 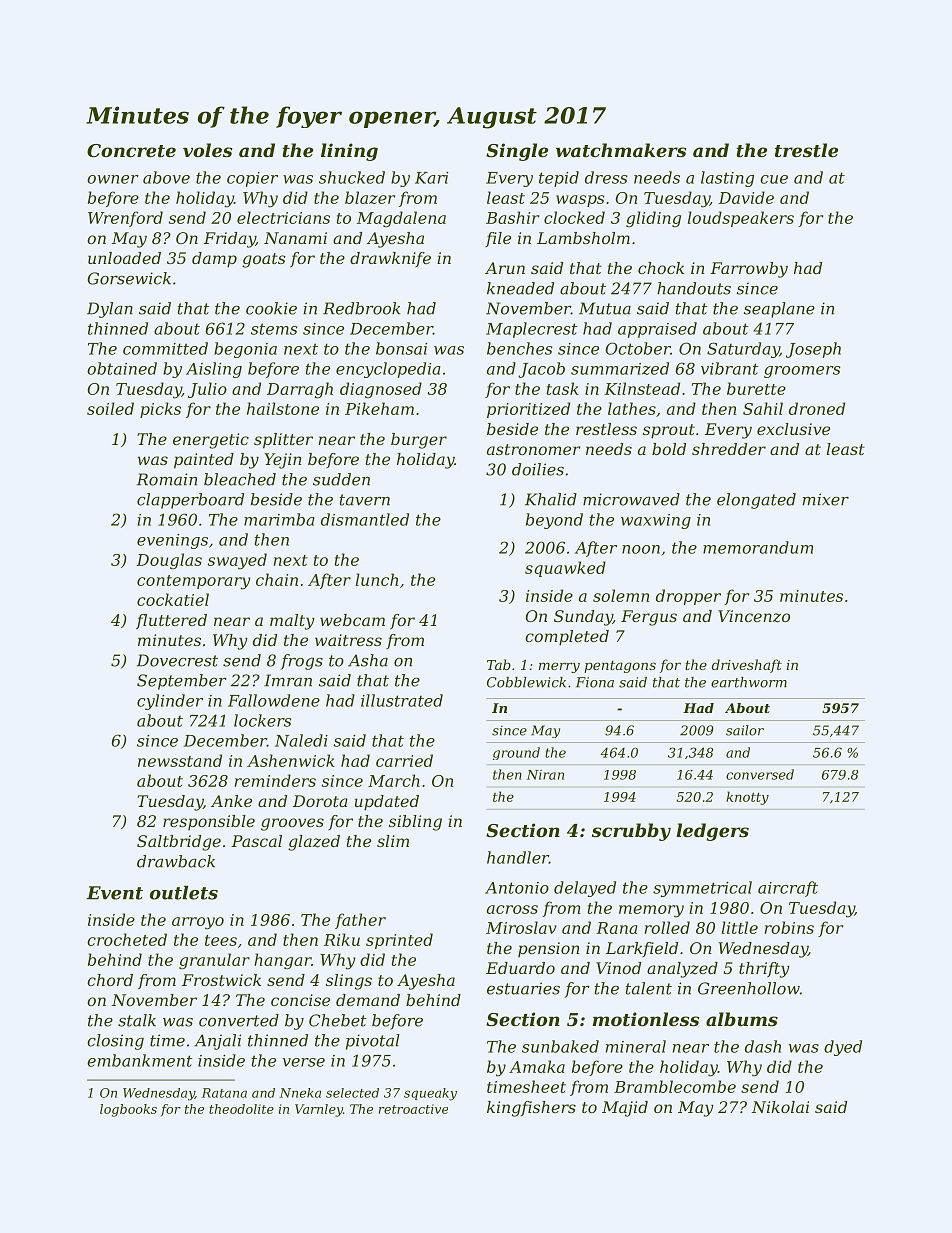 I want to click on sailor, so click(x=745, y=730).
